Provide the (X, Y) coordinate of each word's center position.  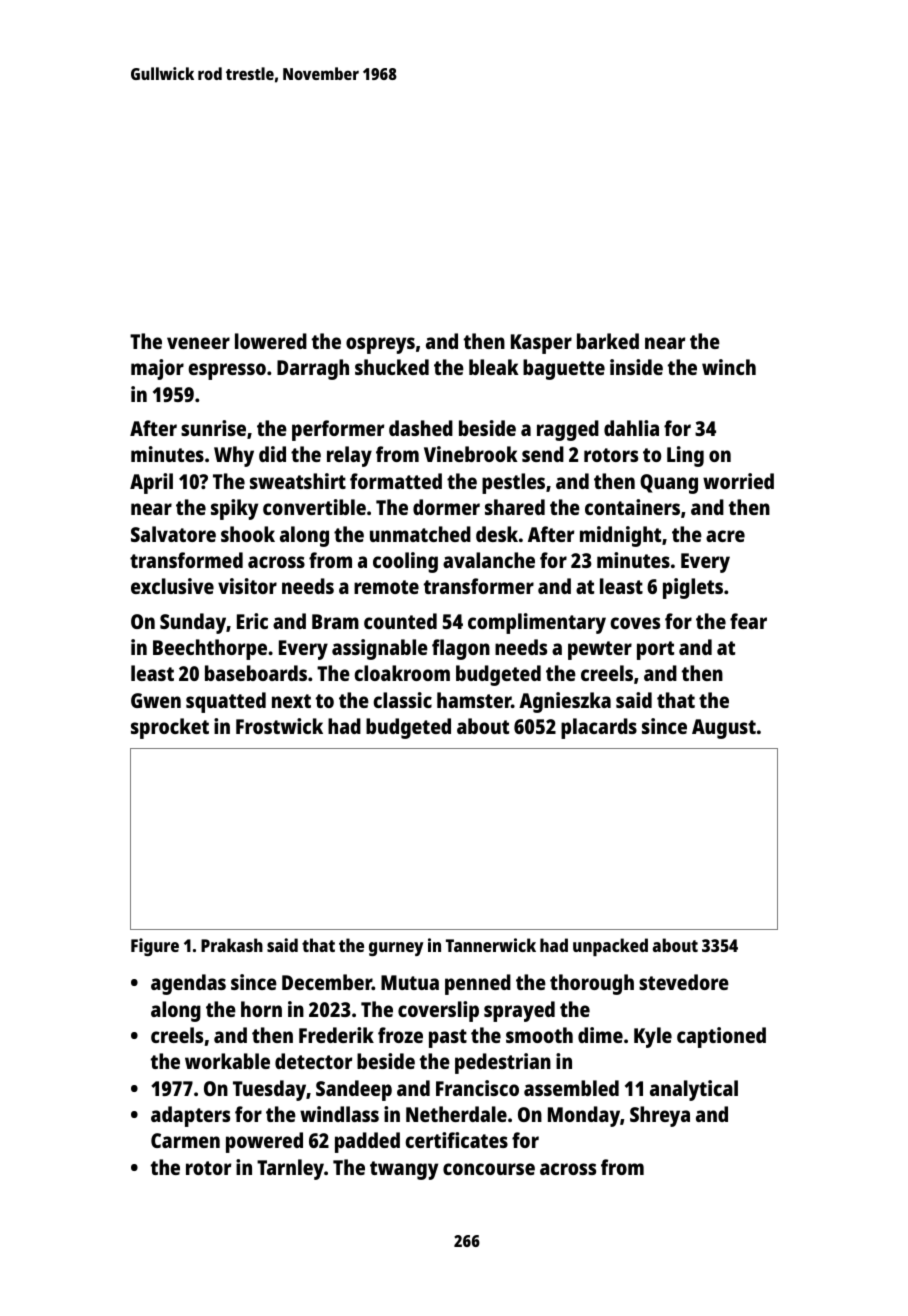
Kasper (541, 344)
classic (402, 700)
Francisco (477, 1088)
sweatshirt (298, 481)
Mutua (410, 982)
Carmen (185, 1140)
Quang (669, 484)
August (724, 729)
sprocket (170, 728)
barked (608, 341)
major (157, 369)
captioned (721, 1037)
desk (497, 534)
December (327, 982)
